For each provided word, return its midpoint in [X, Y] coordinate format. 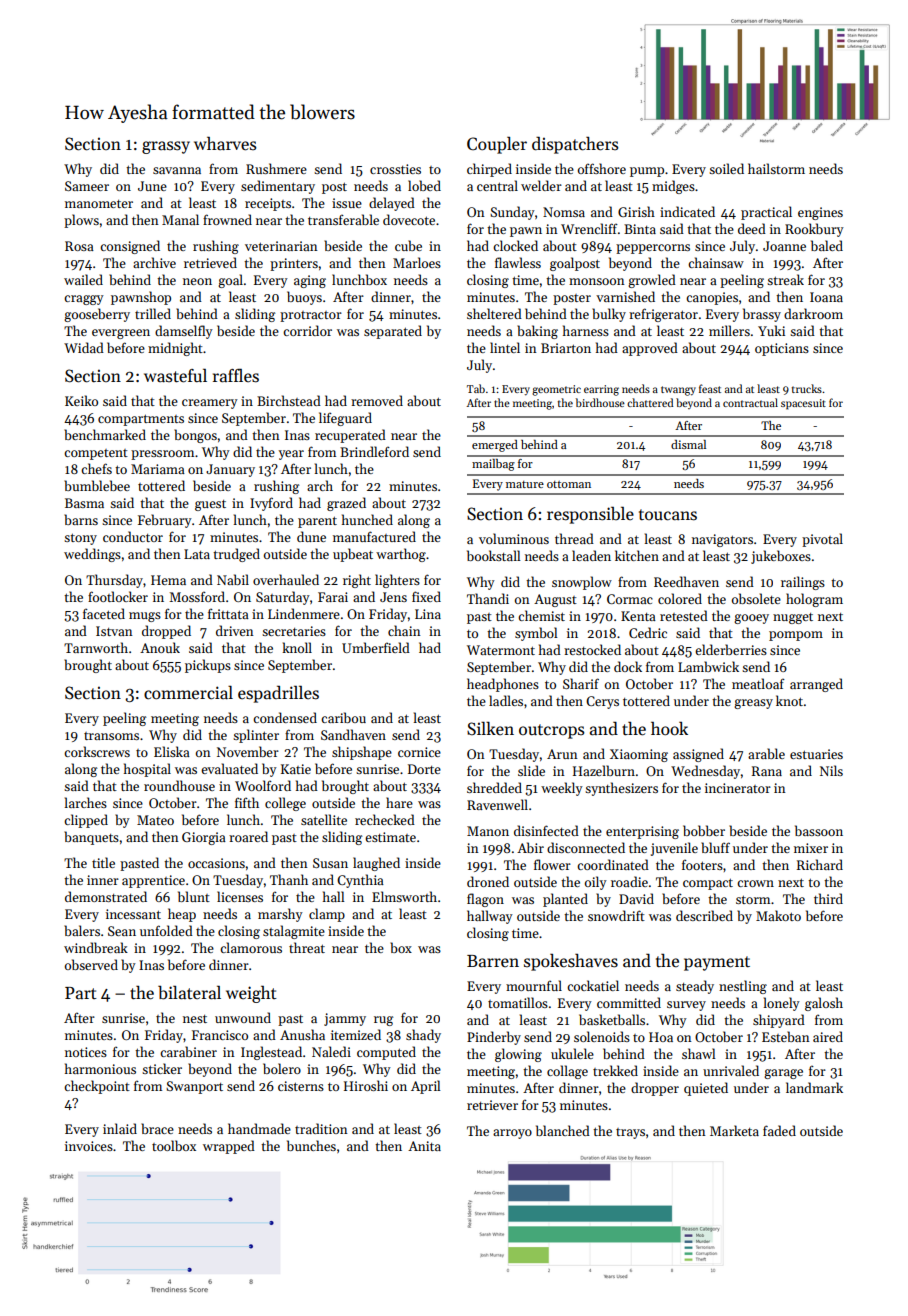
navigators [722, 540]
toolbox [174, 1145]
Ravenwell [497, 804]
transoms [111, 736]
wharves [225, 143]
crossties [395, 169]
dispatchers [575, 145]
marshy [280, 915]
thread [574, 538]
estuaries [816, 754]
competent [96, 454]
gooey [751, 619]
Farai [333, 597]
